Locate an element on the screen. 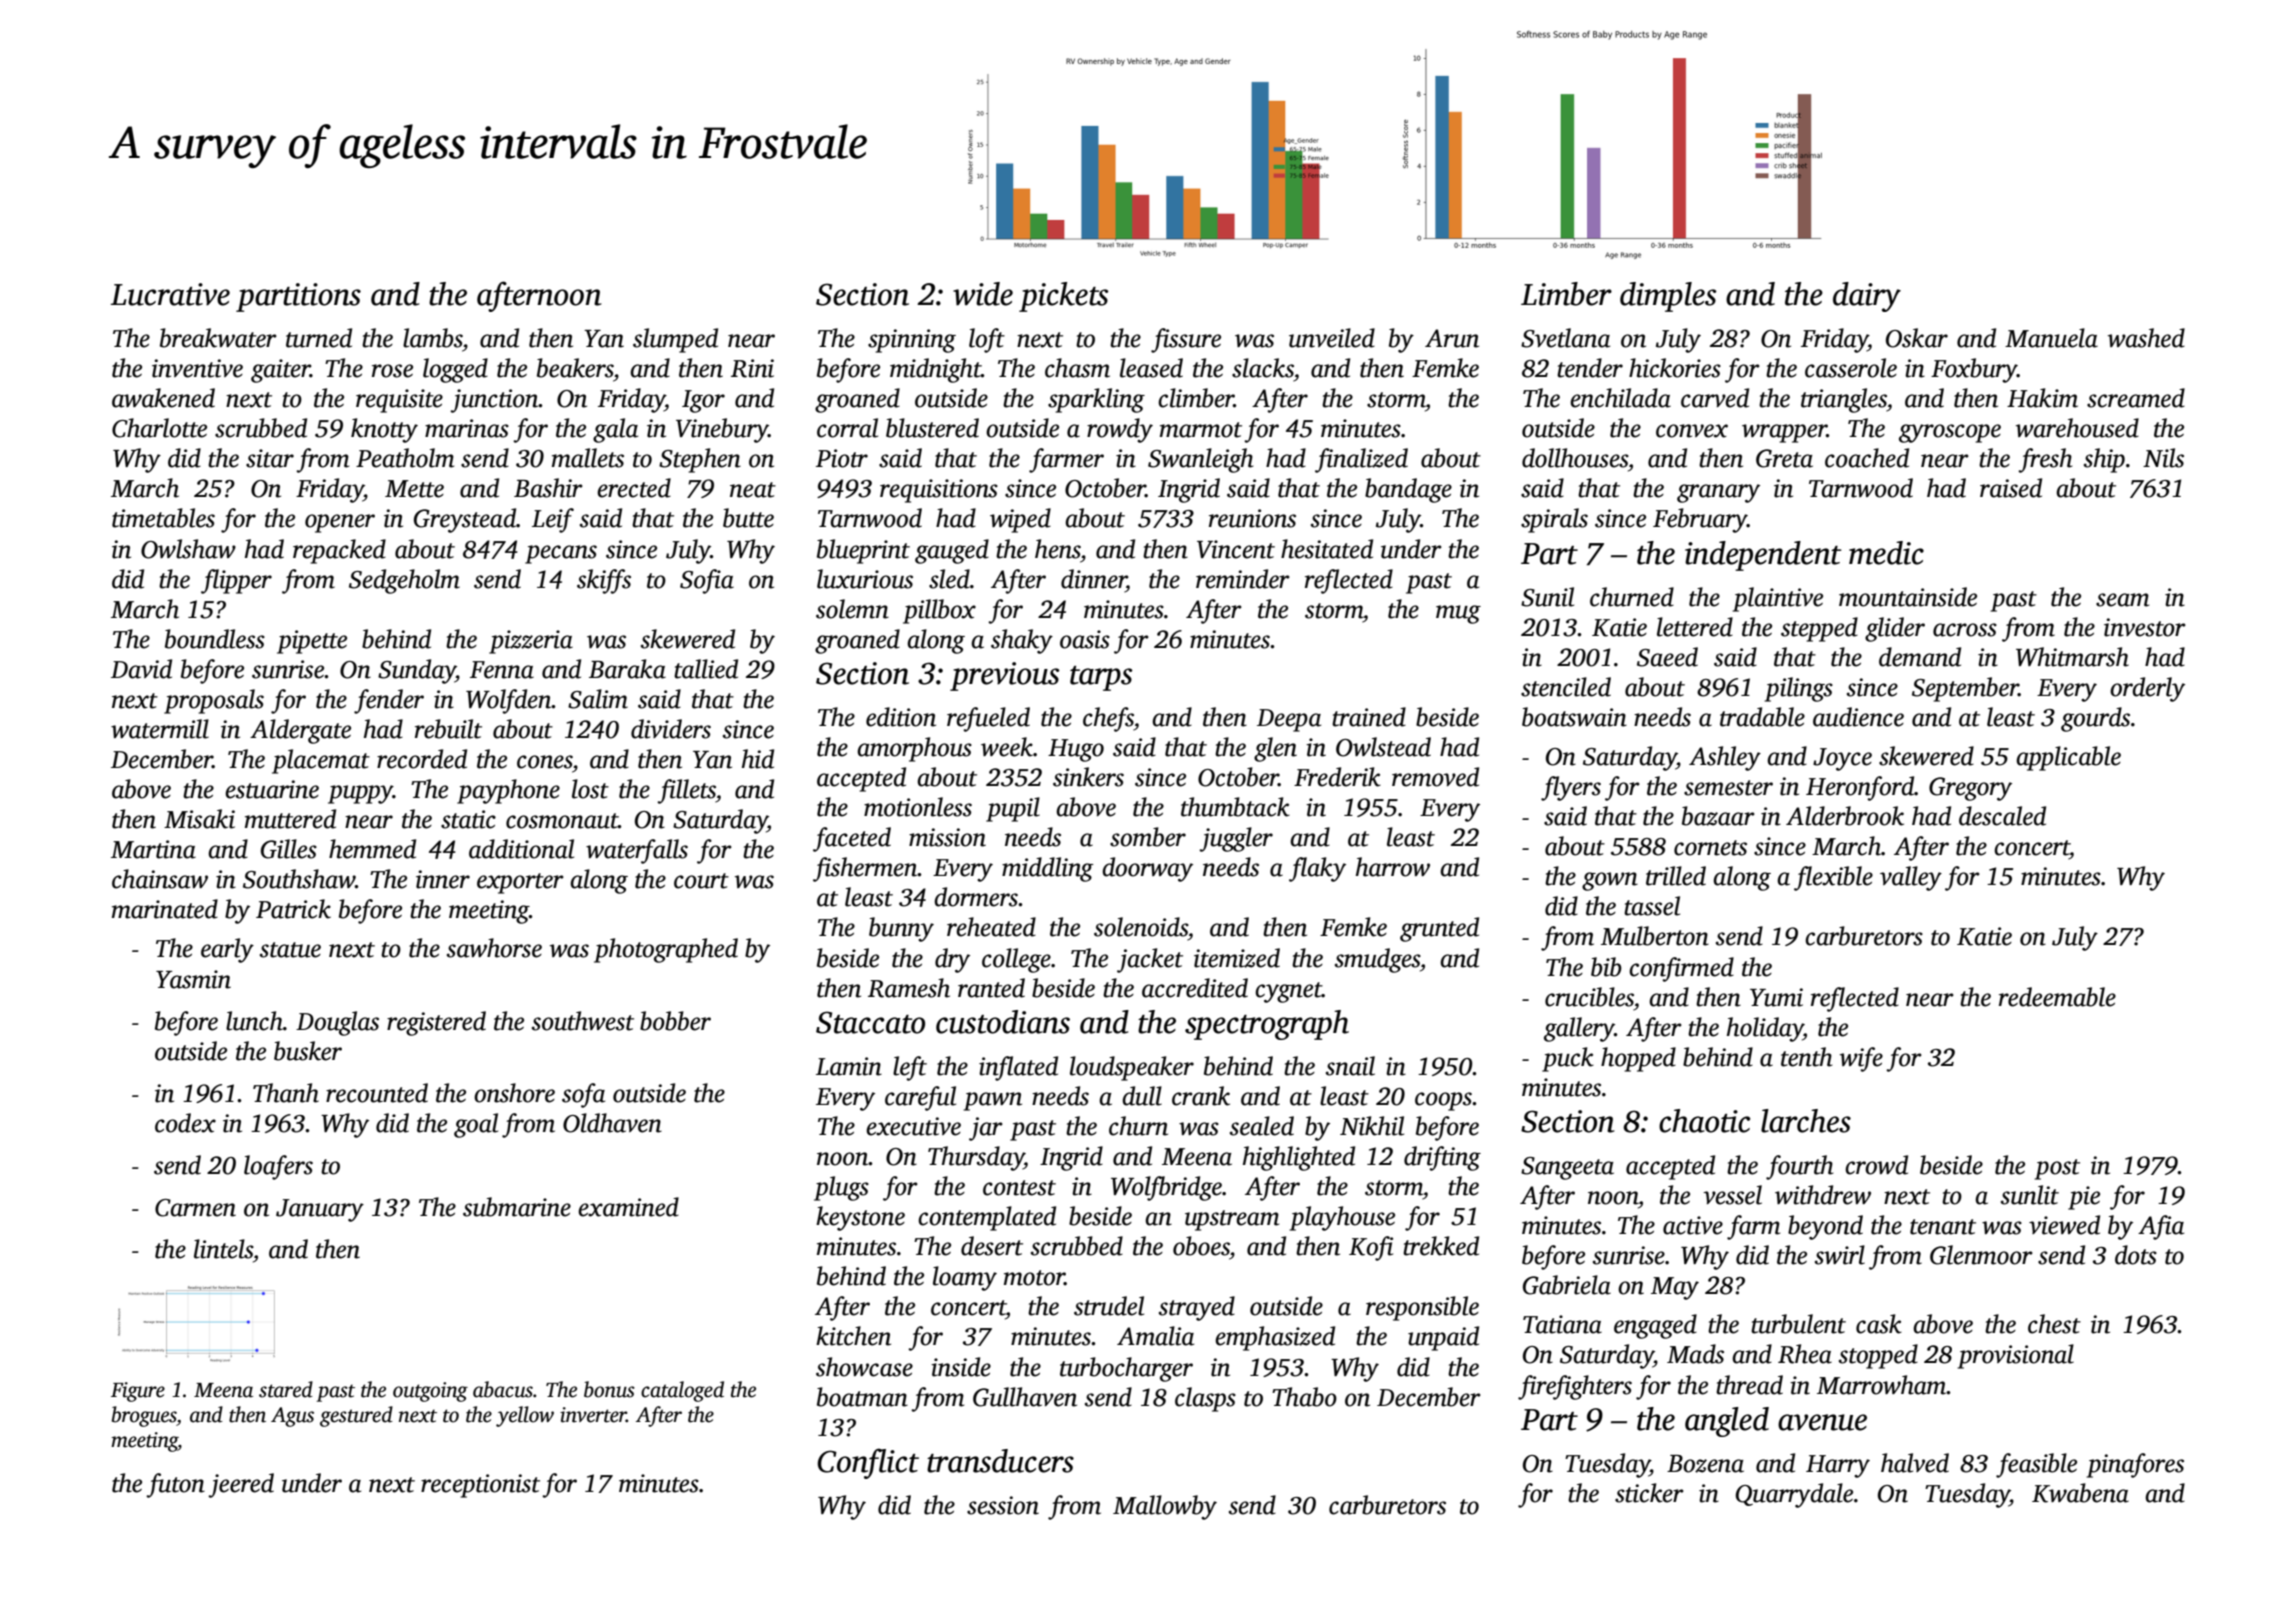 This screenshot has height=1623, width=2296. careful is located at coordinates (920, 1098).
